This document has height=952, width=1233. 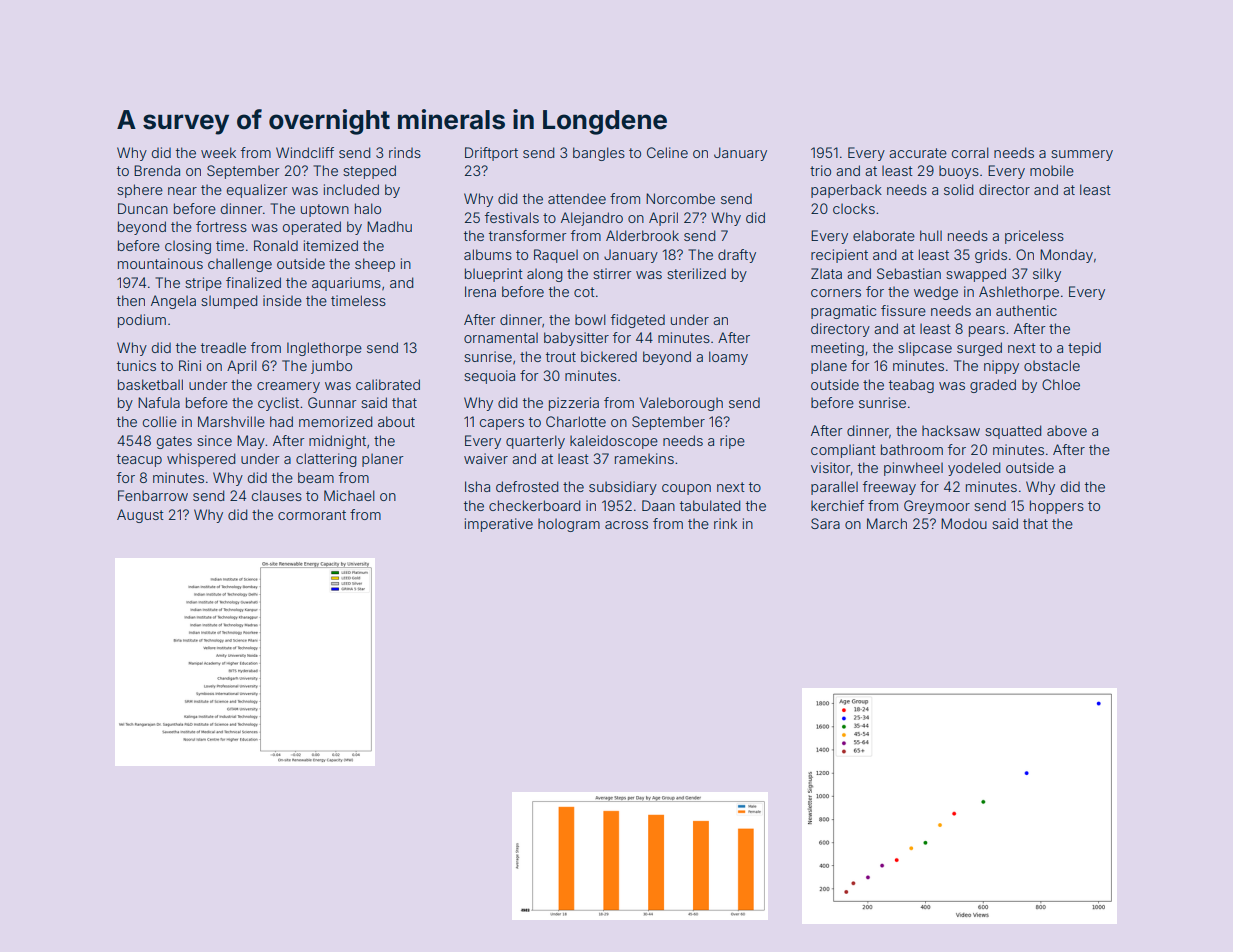 I want to click on hoppers, so click(x=1057, y=507).
